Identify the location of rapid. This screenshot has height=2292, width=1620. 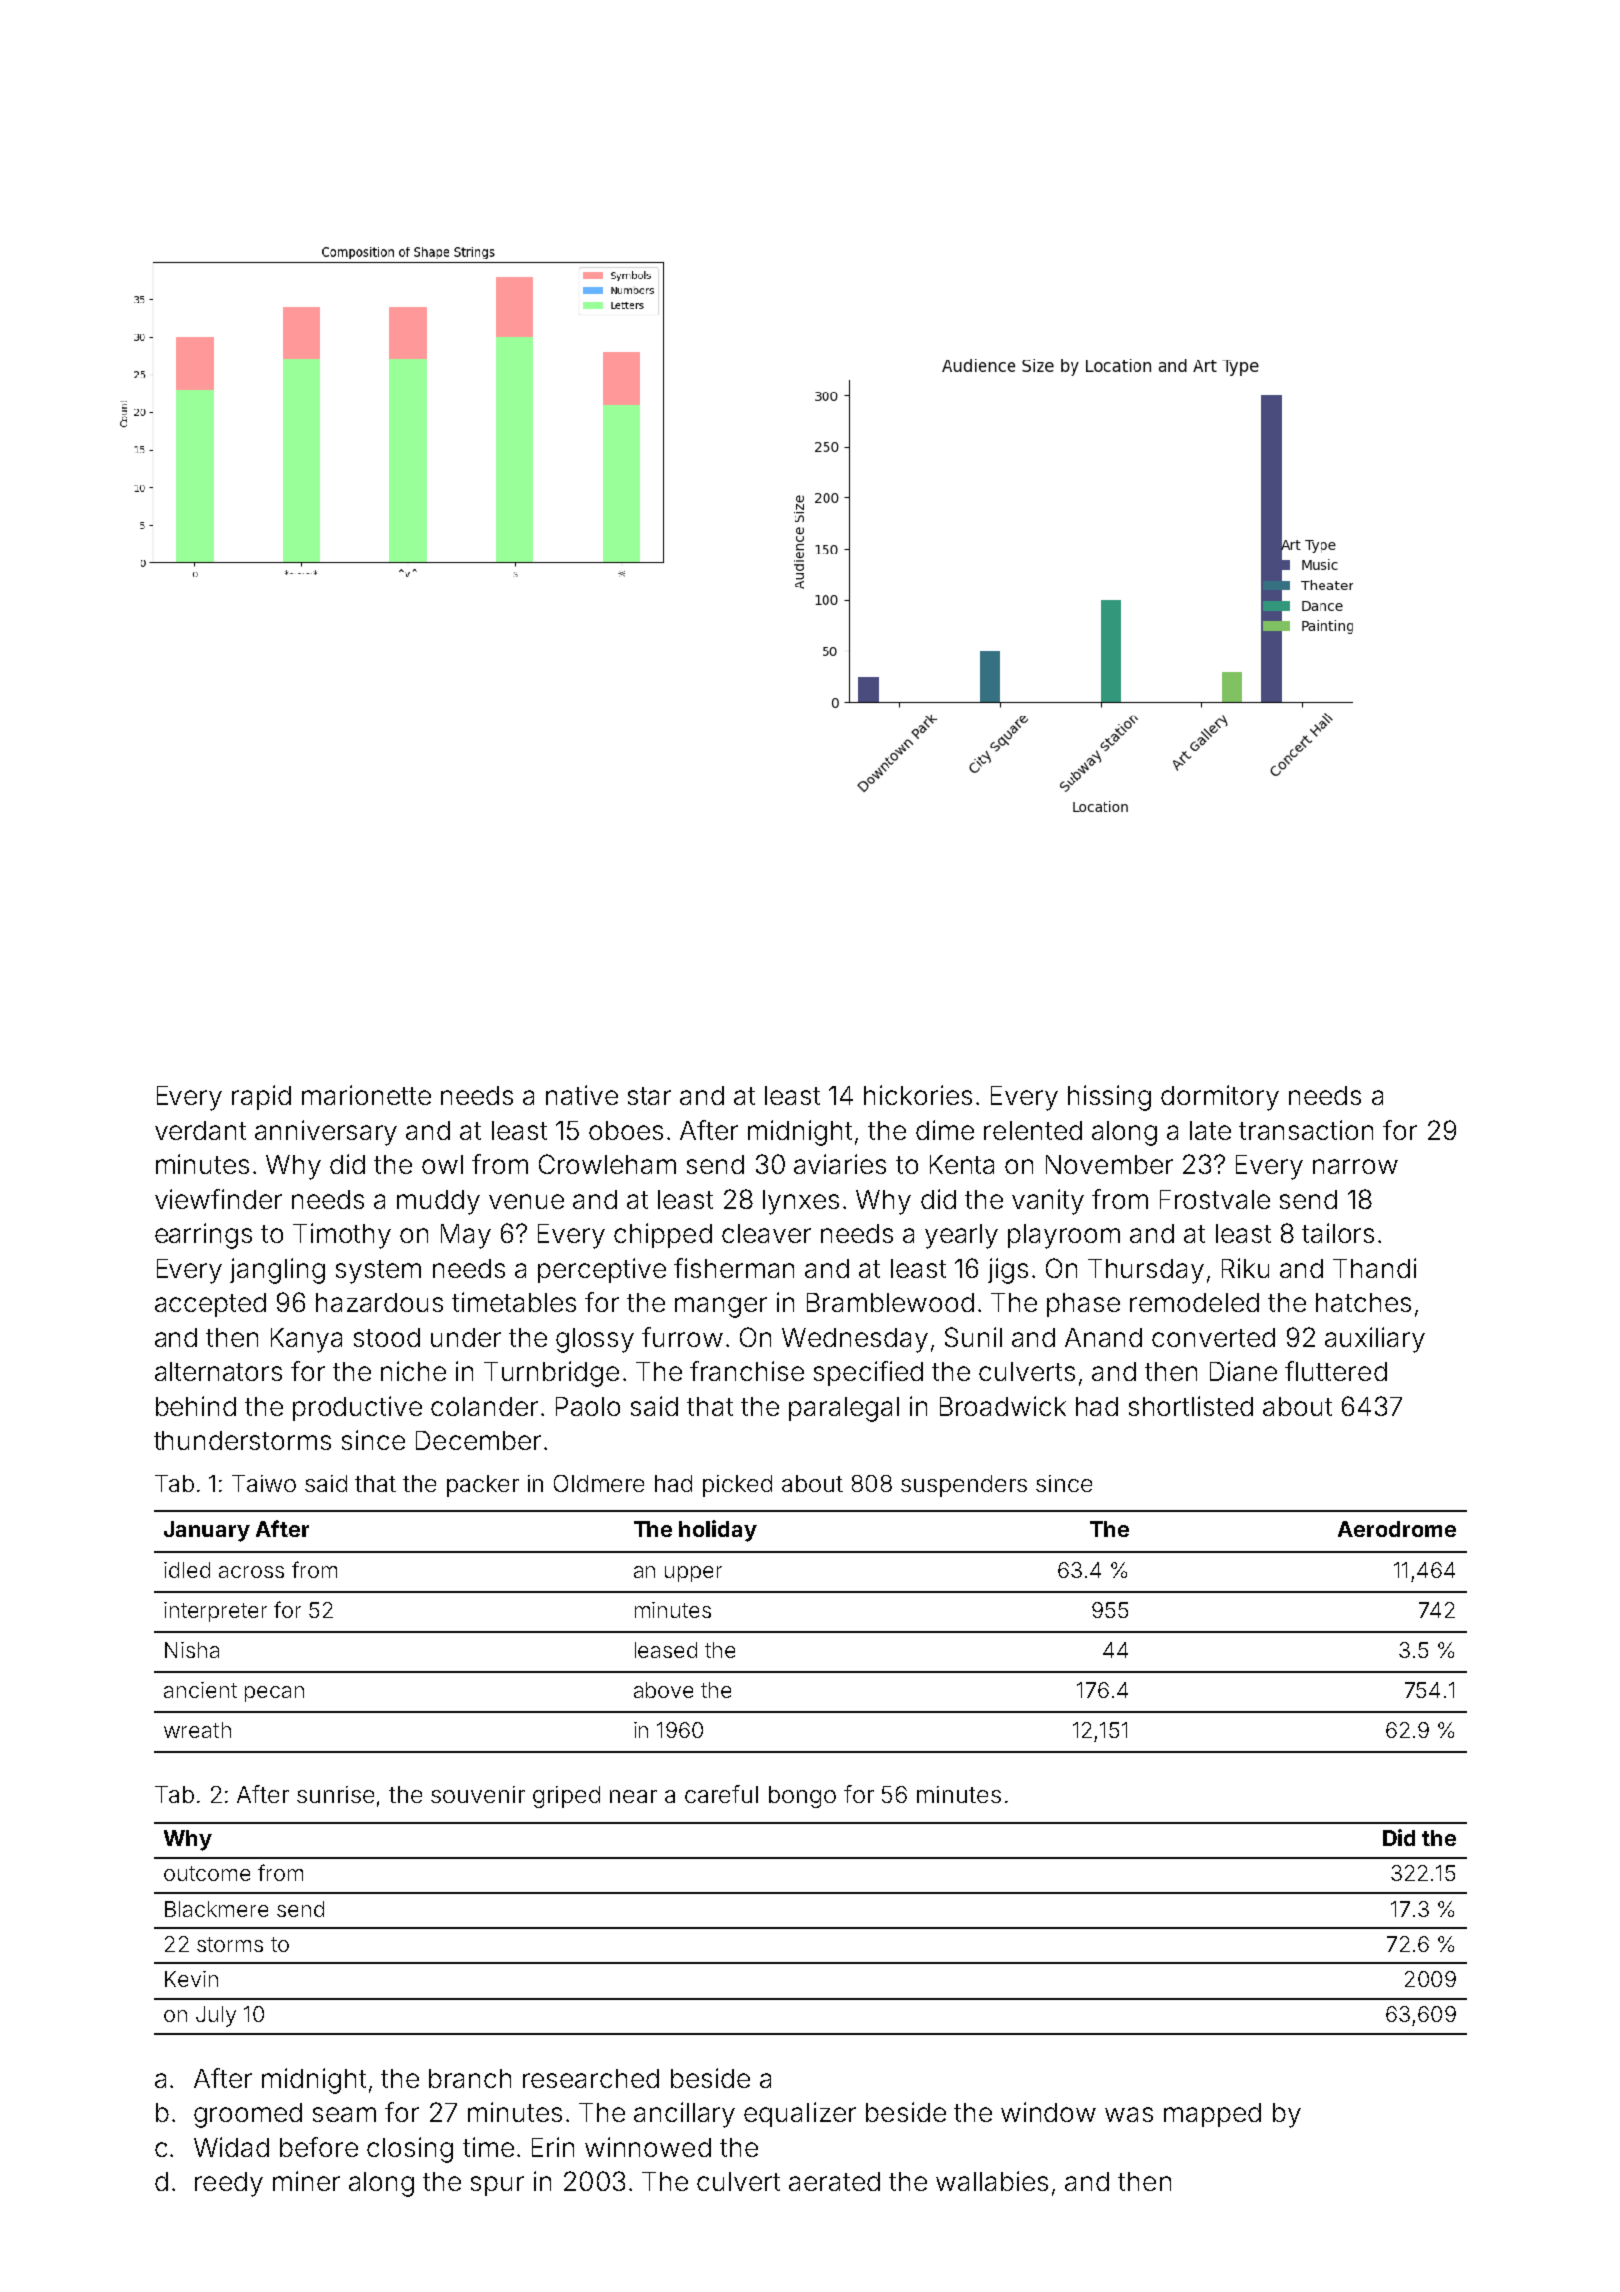
(261, 1097).
